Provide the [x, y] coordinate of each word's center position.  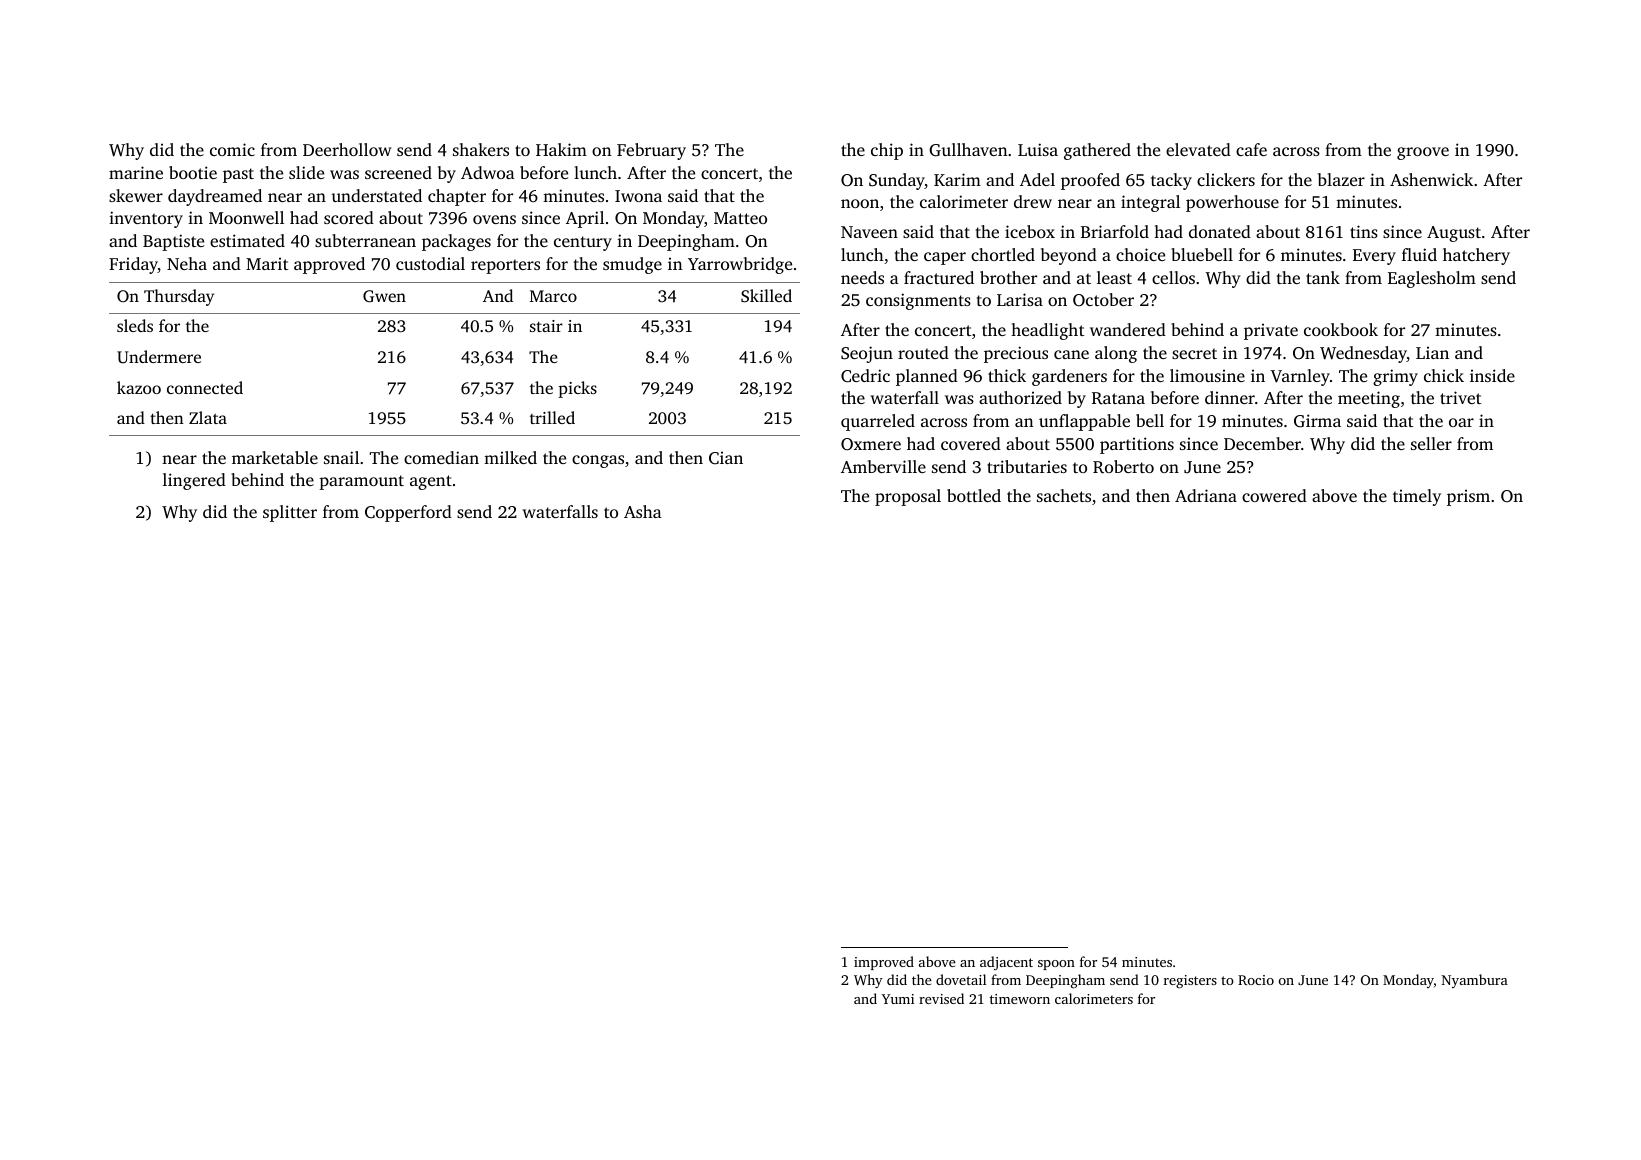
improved [884, 963]
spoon [1056, 965]
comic [232, 149]
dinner [1230, 397]
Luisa [1038, 149]
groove [1423, 153]
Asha [643, 511]
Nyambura [1475, 981]
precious [1016, 354]
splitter [290, 513]
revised [941, 998]
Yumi [898, 999]
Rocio [1256, 980]
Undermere [159, 357]
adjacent [1006, 963]
